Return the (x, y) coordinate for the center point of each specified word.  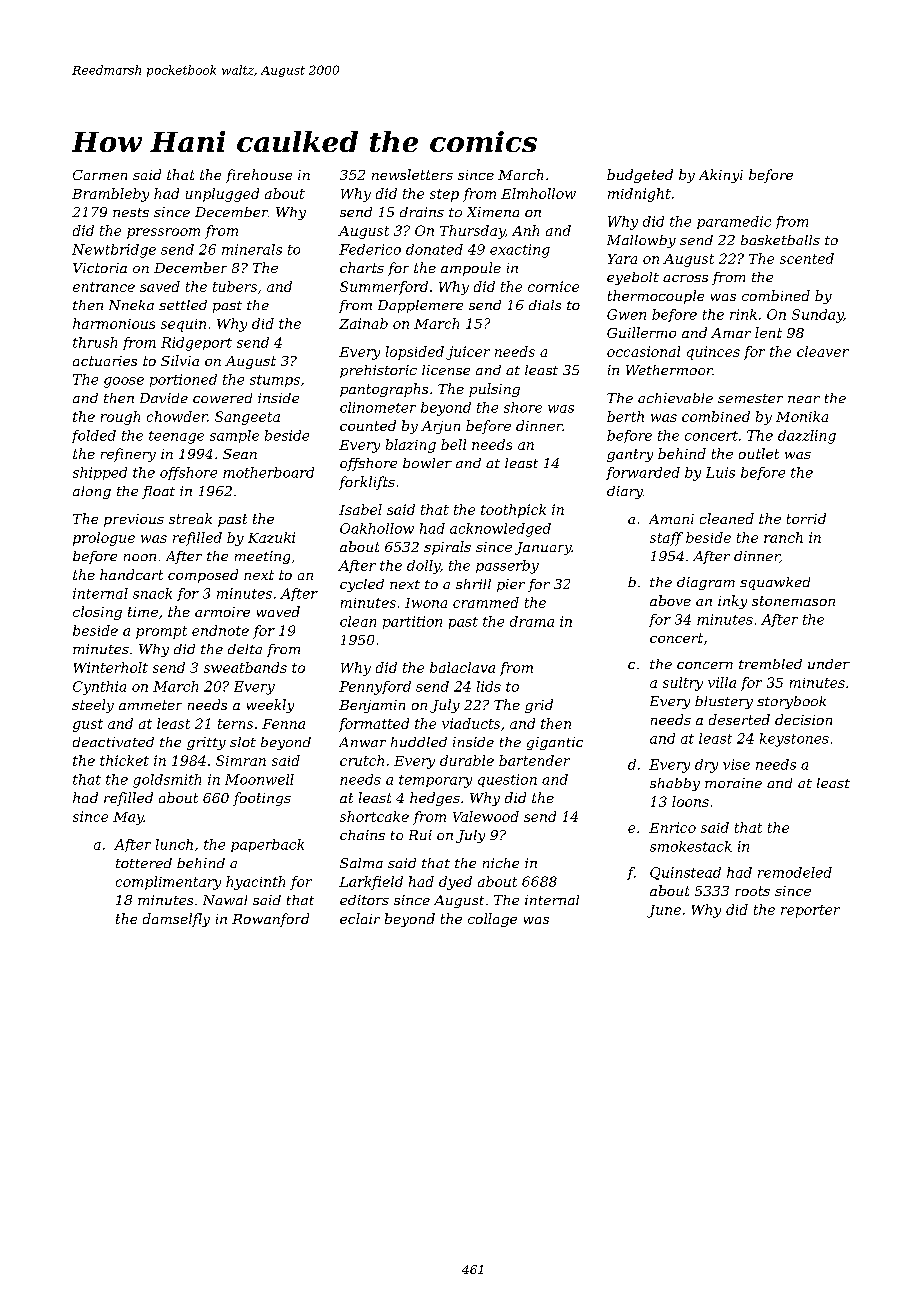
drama (532, 621)
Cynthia (99, 688)
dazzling (807, 437)
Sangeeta (247, 418)
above (670, 600)
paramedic (734, 222)
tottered (144, 863)
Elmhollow (538, 193)
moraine (733, 783)
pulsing (494, 390)
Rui (420, 835)
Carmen (100, 175)
